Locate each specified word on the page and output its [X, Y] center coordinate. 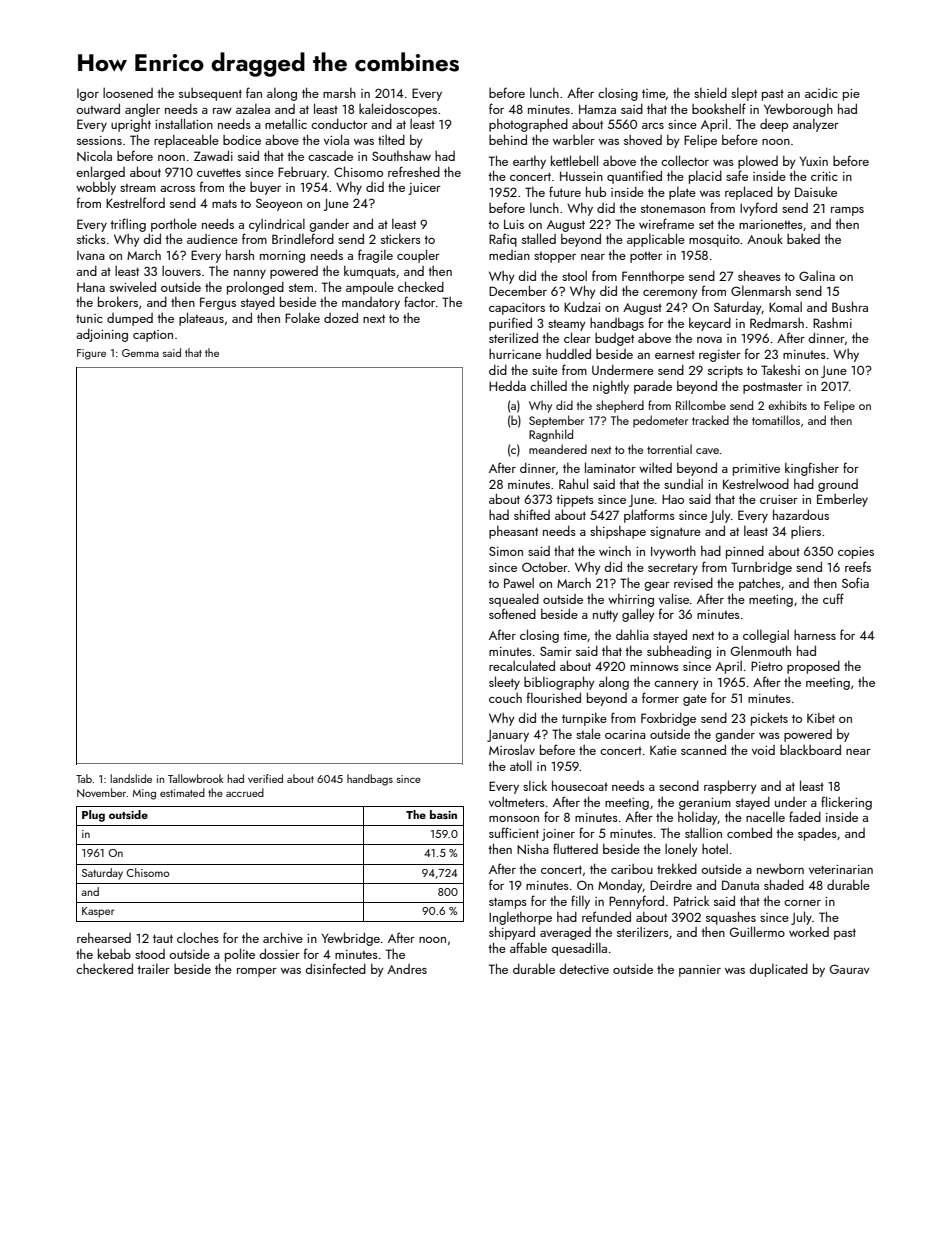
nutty [605, 616]
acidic [821, 93]
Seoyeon [279, 204]
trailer [153, 969]
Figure [91, 354]
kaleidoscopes [398, 110]
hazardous [801, 514]
